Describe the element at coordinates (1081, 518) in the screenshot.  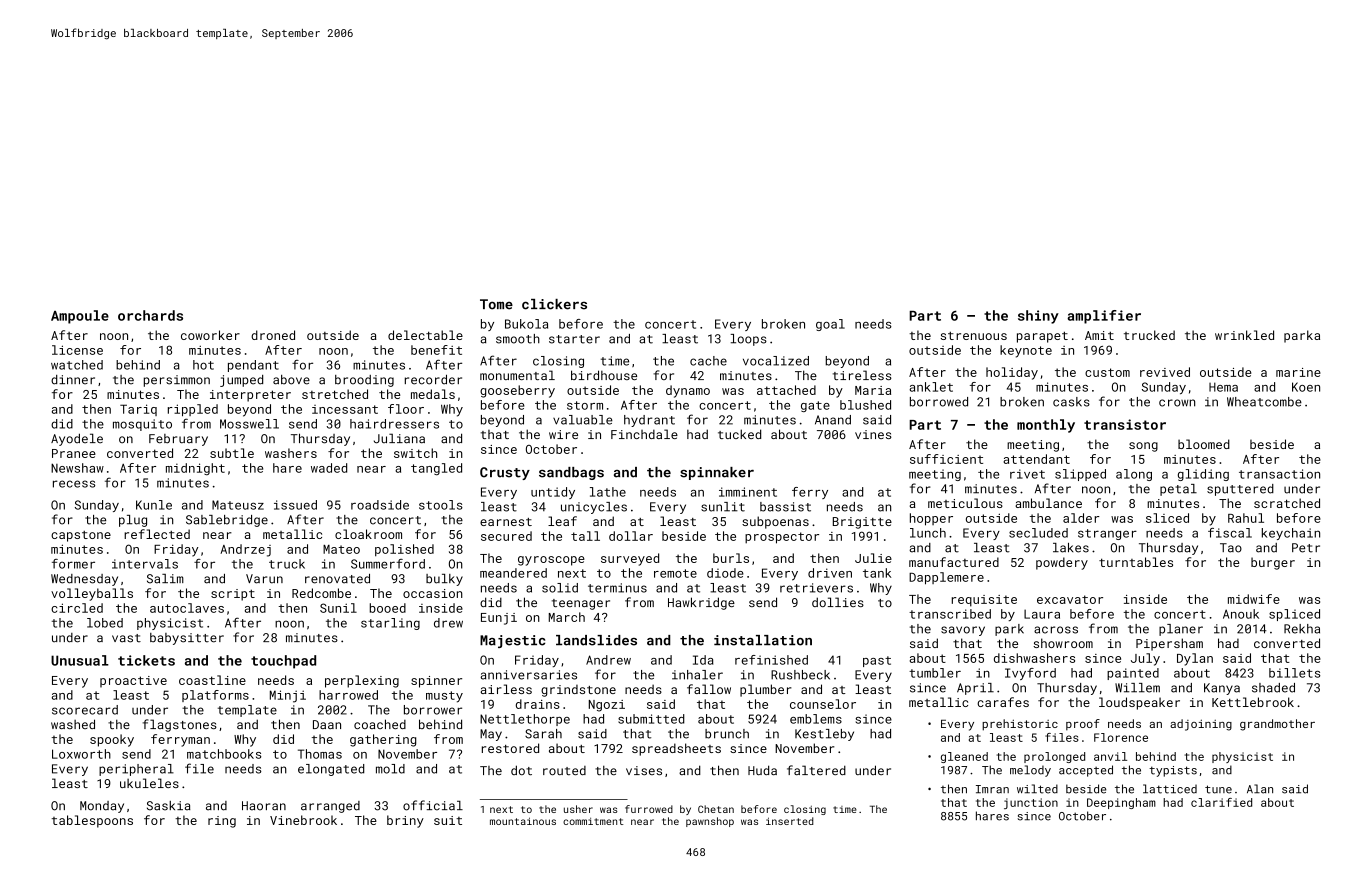
I see `alder` at that location.
